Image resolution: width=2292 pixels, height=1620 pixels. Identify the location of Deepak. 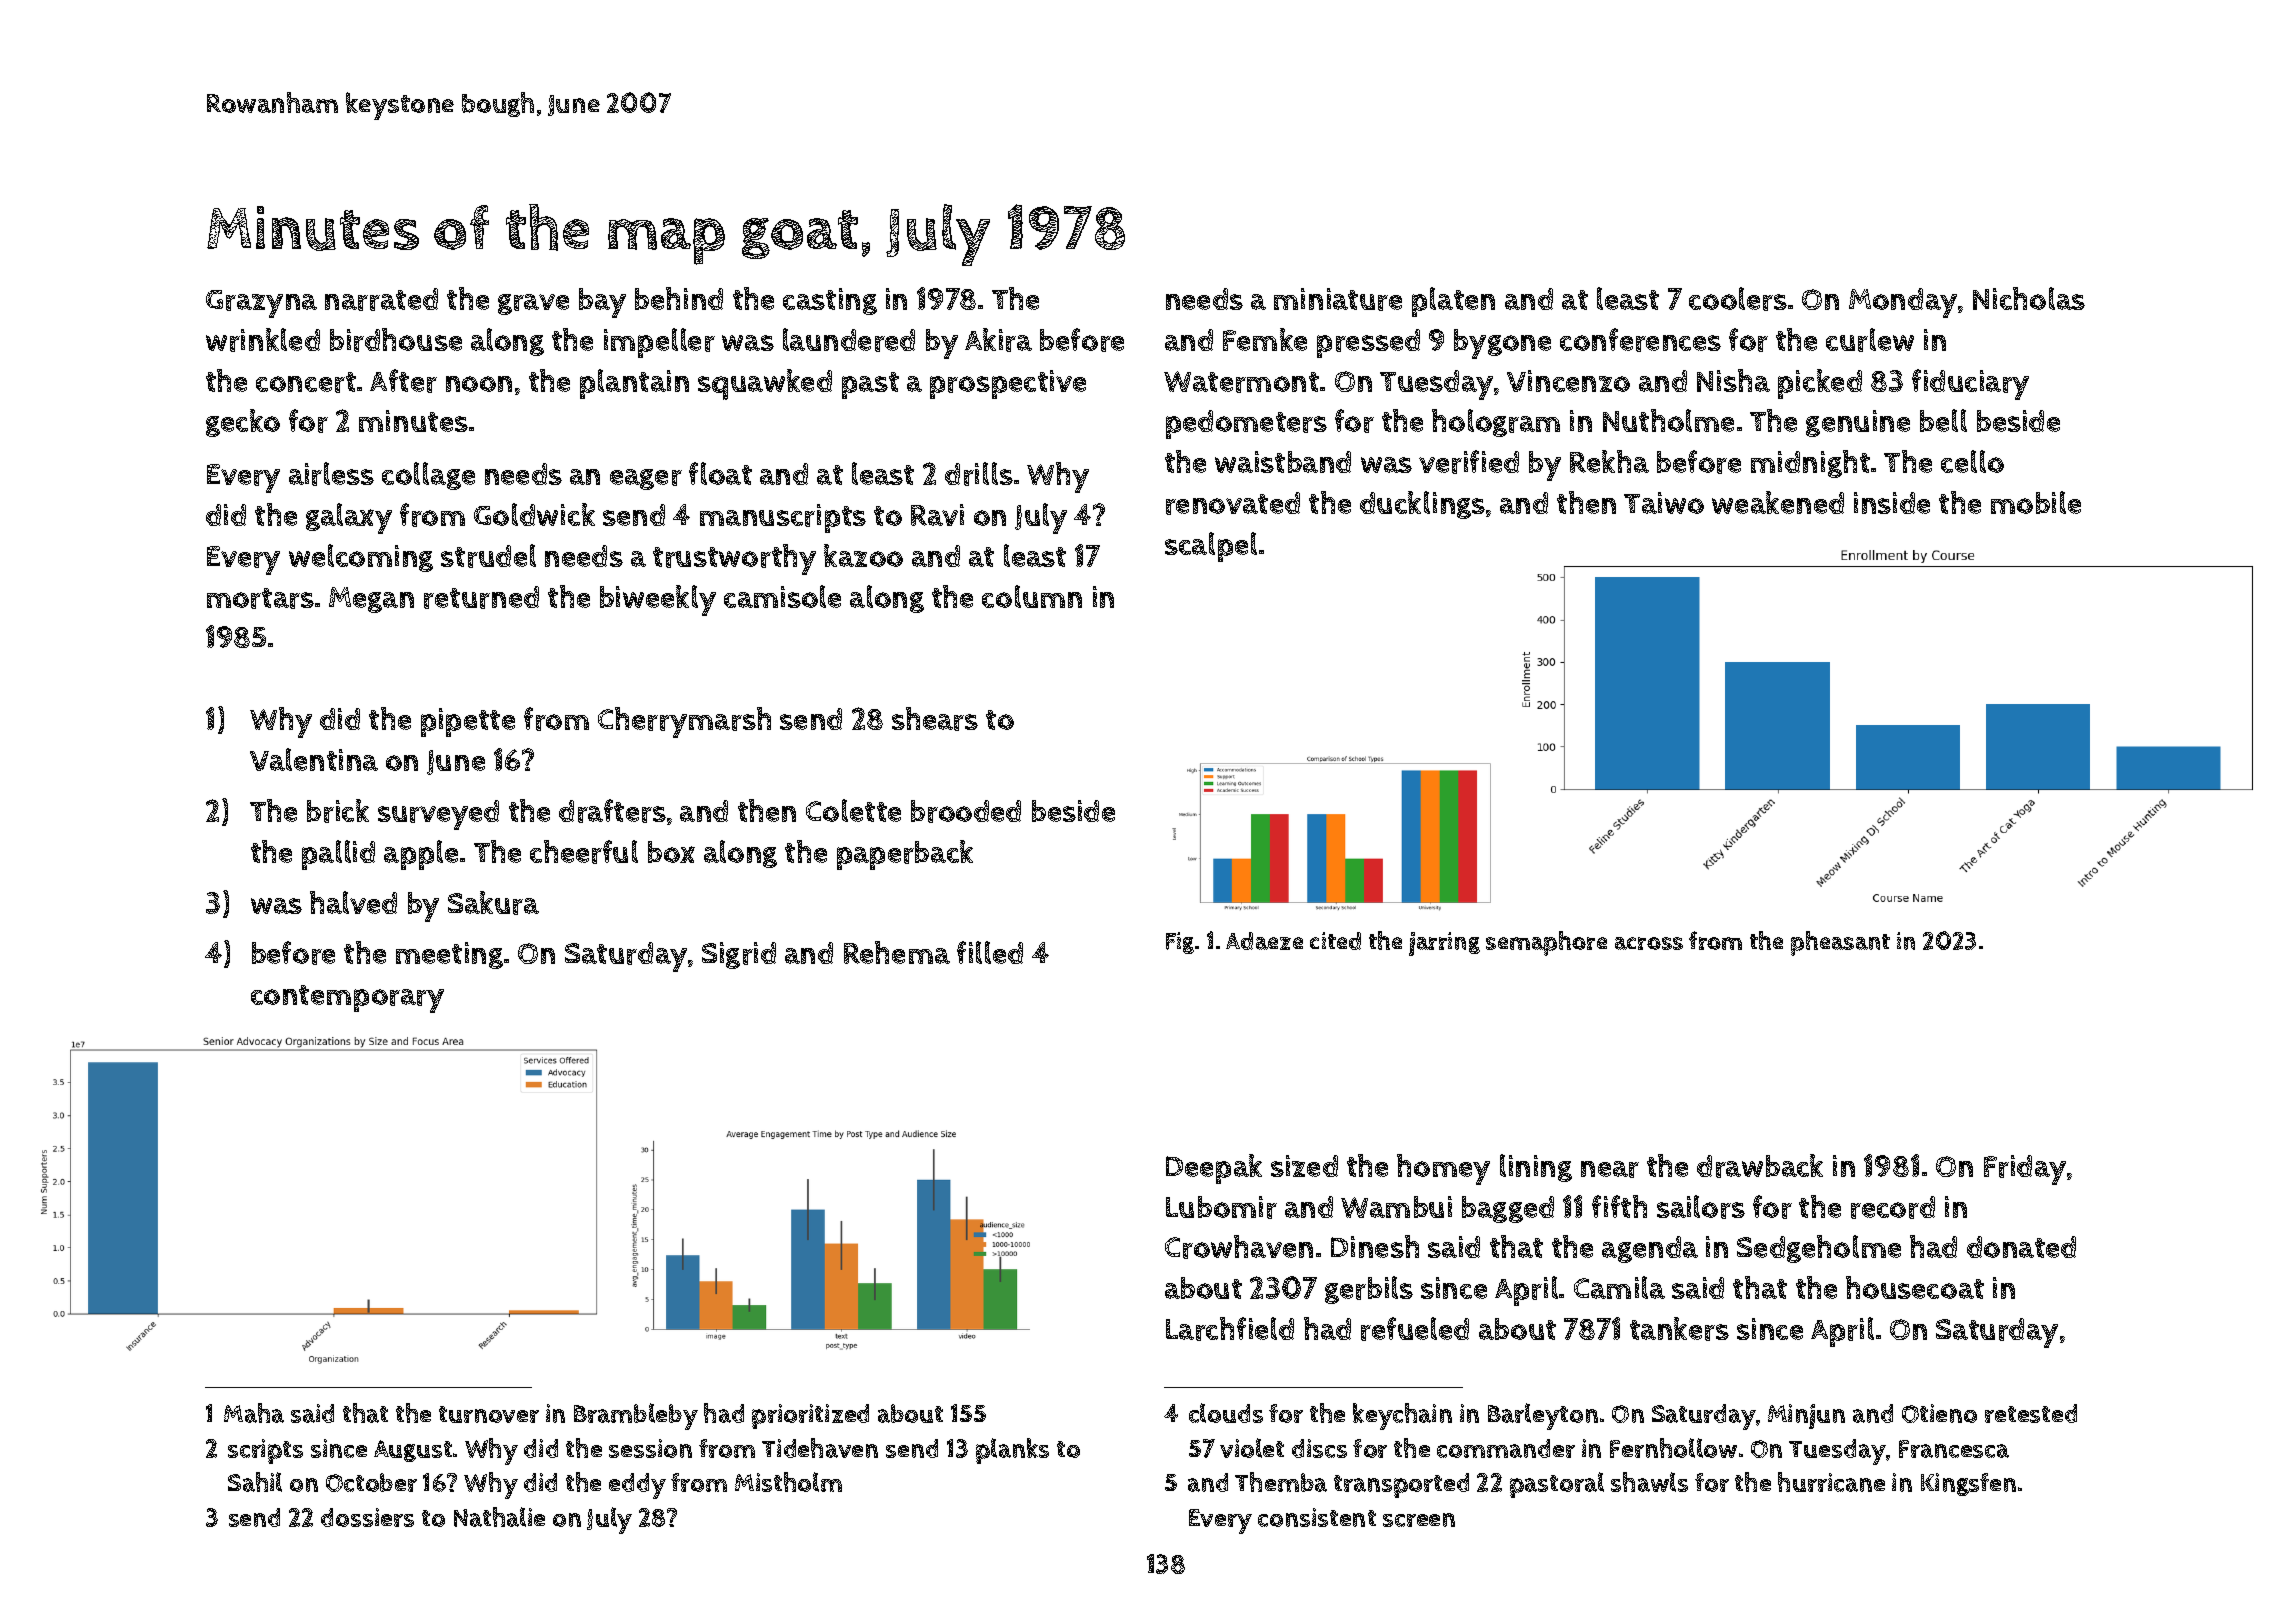
(1214, 1169).
